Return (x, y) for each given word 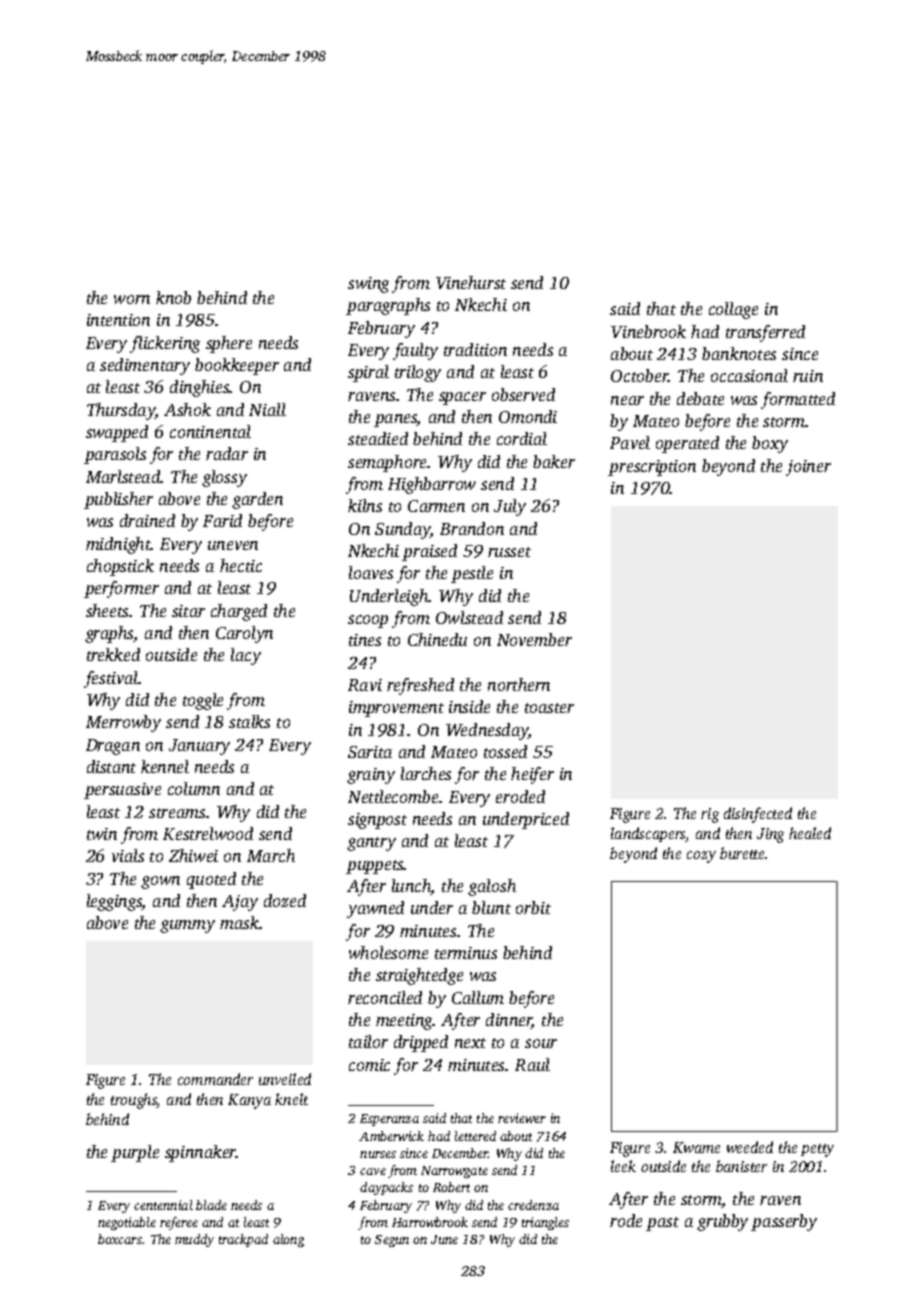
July (510, 507)
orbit (533, 907)
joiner (808, 468)
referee (179, 1223)
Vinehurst (471, 282)
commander (215, 1079)
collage (733, 310)
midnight (118, 545)
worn (132, 299)
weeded (750, 1147)
